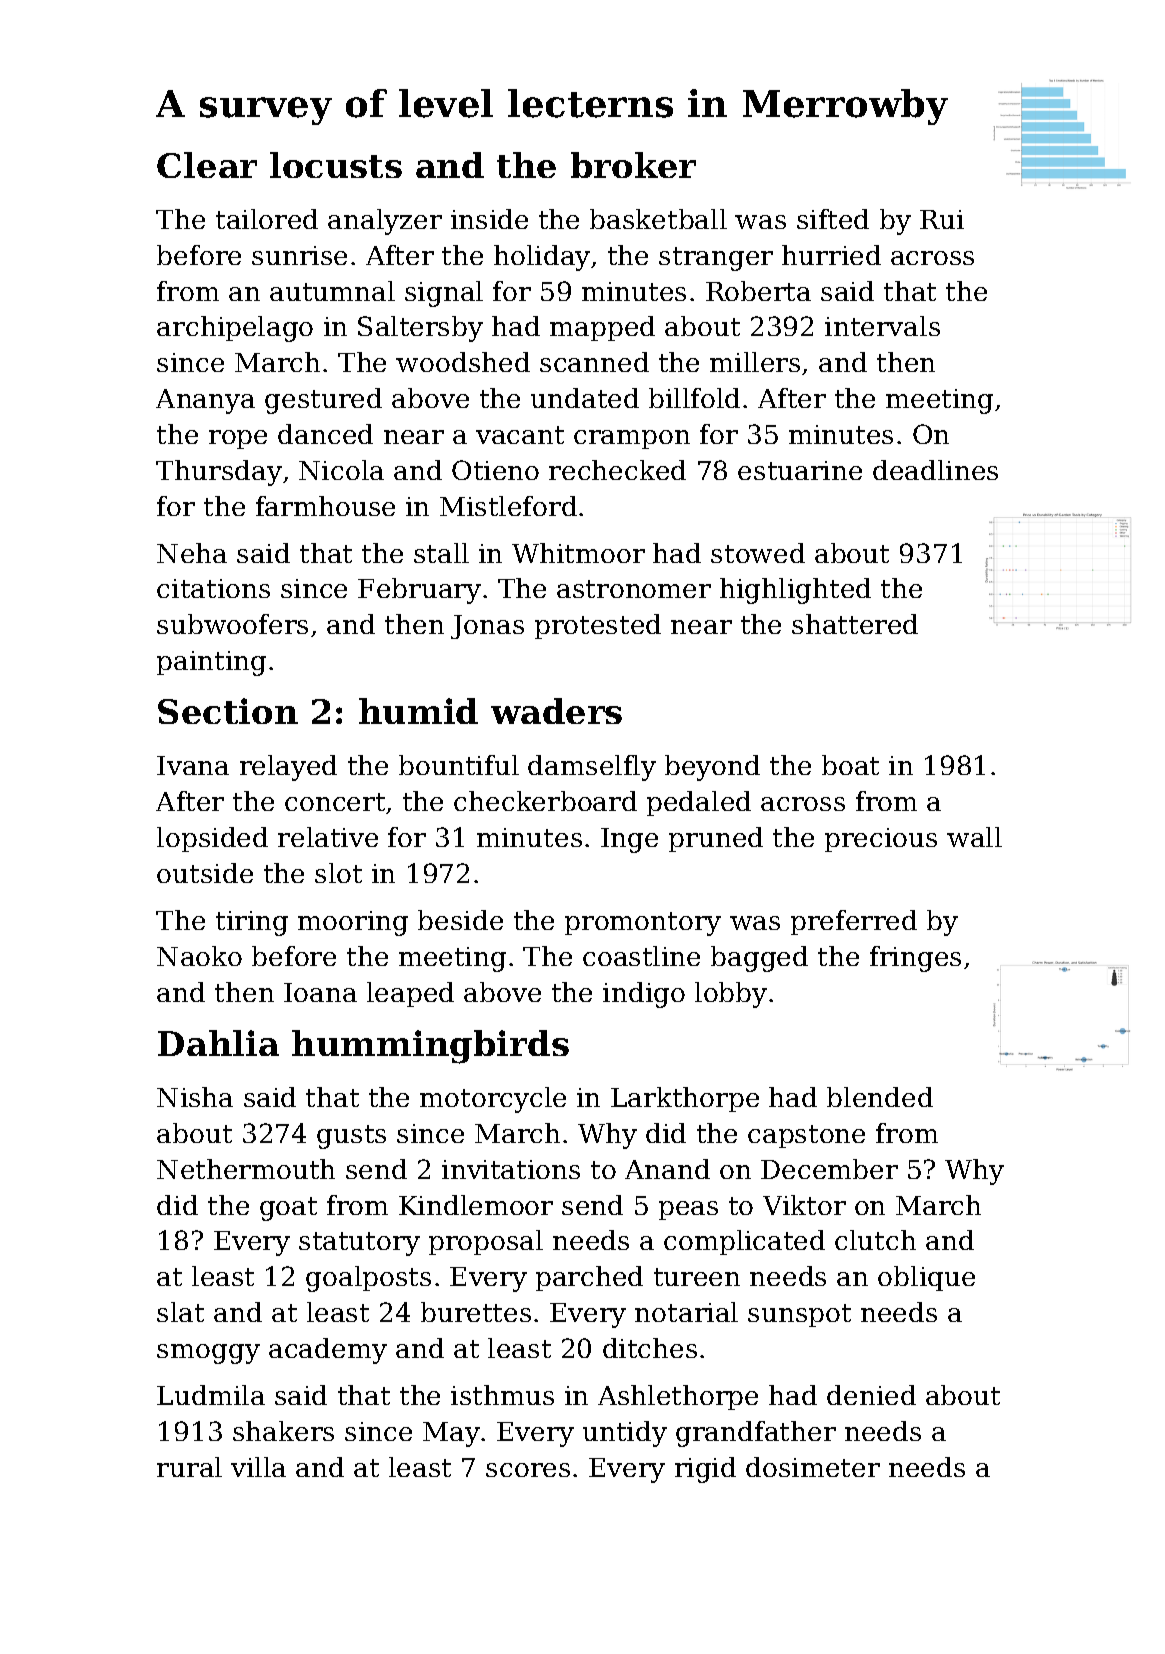 Image resolution: width=1165 pixels, height=1654 pixels. Describe the element at coordinates (880, 1097) in the document. I see `blended` at that location.
